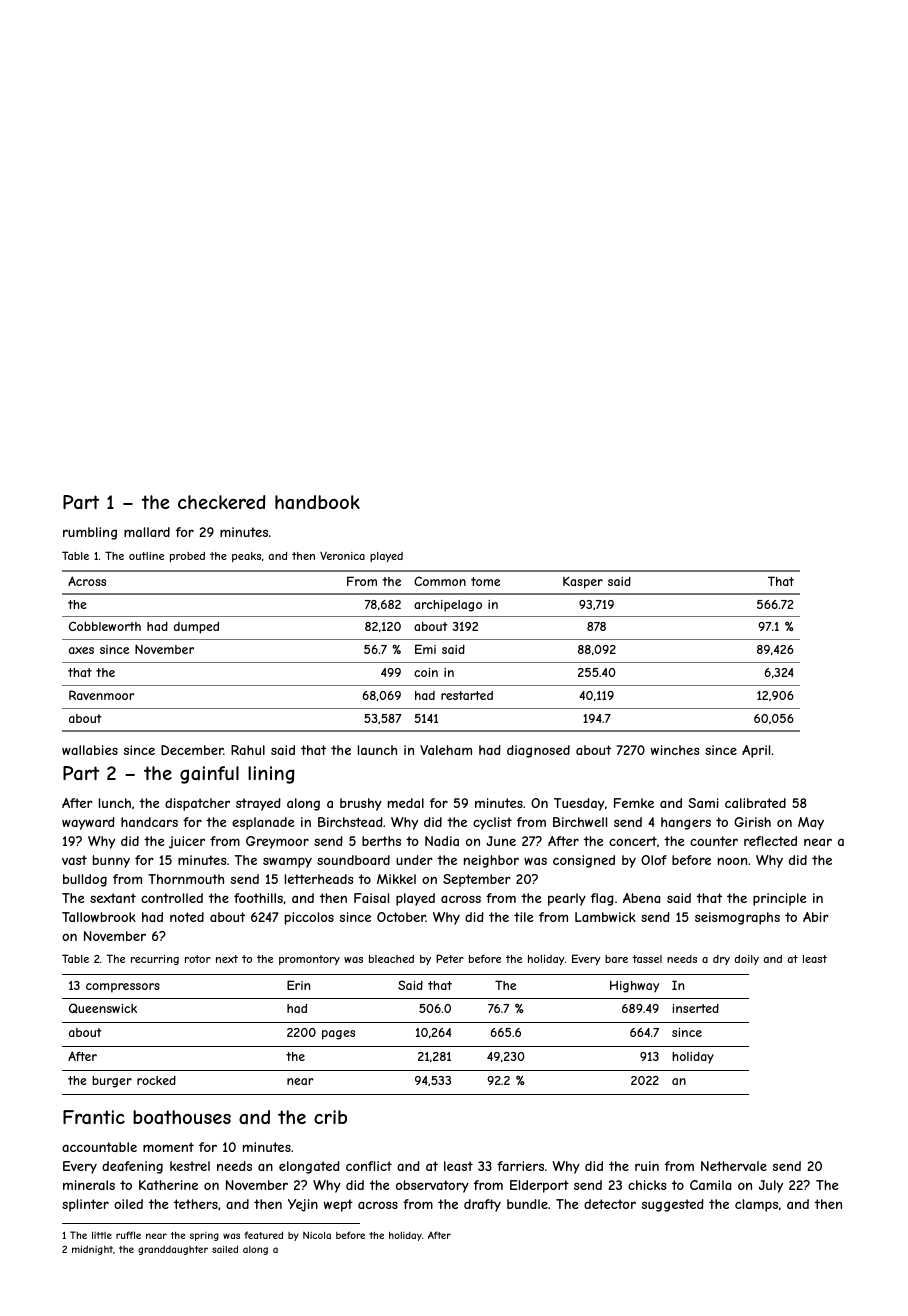 This screenshot has width=908, height=1316. What do you see at coordinates (317, 502) in the screenshot?
I see `handbook` at bounding box center [317, 502].
